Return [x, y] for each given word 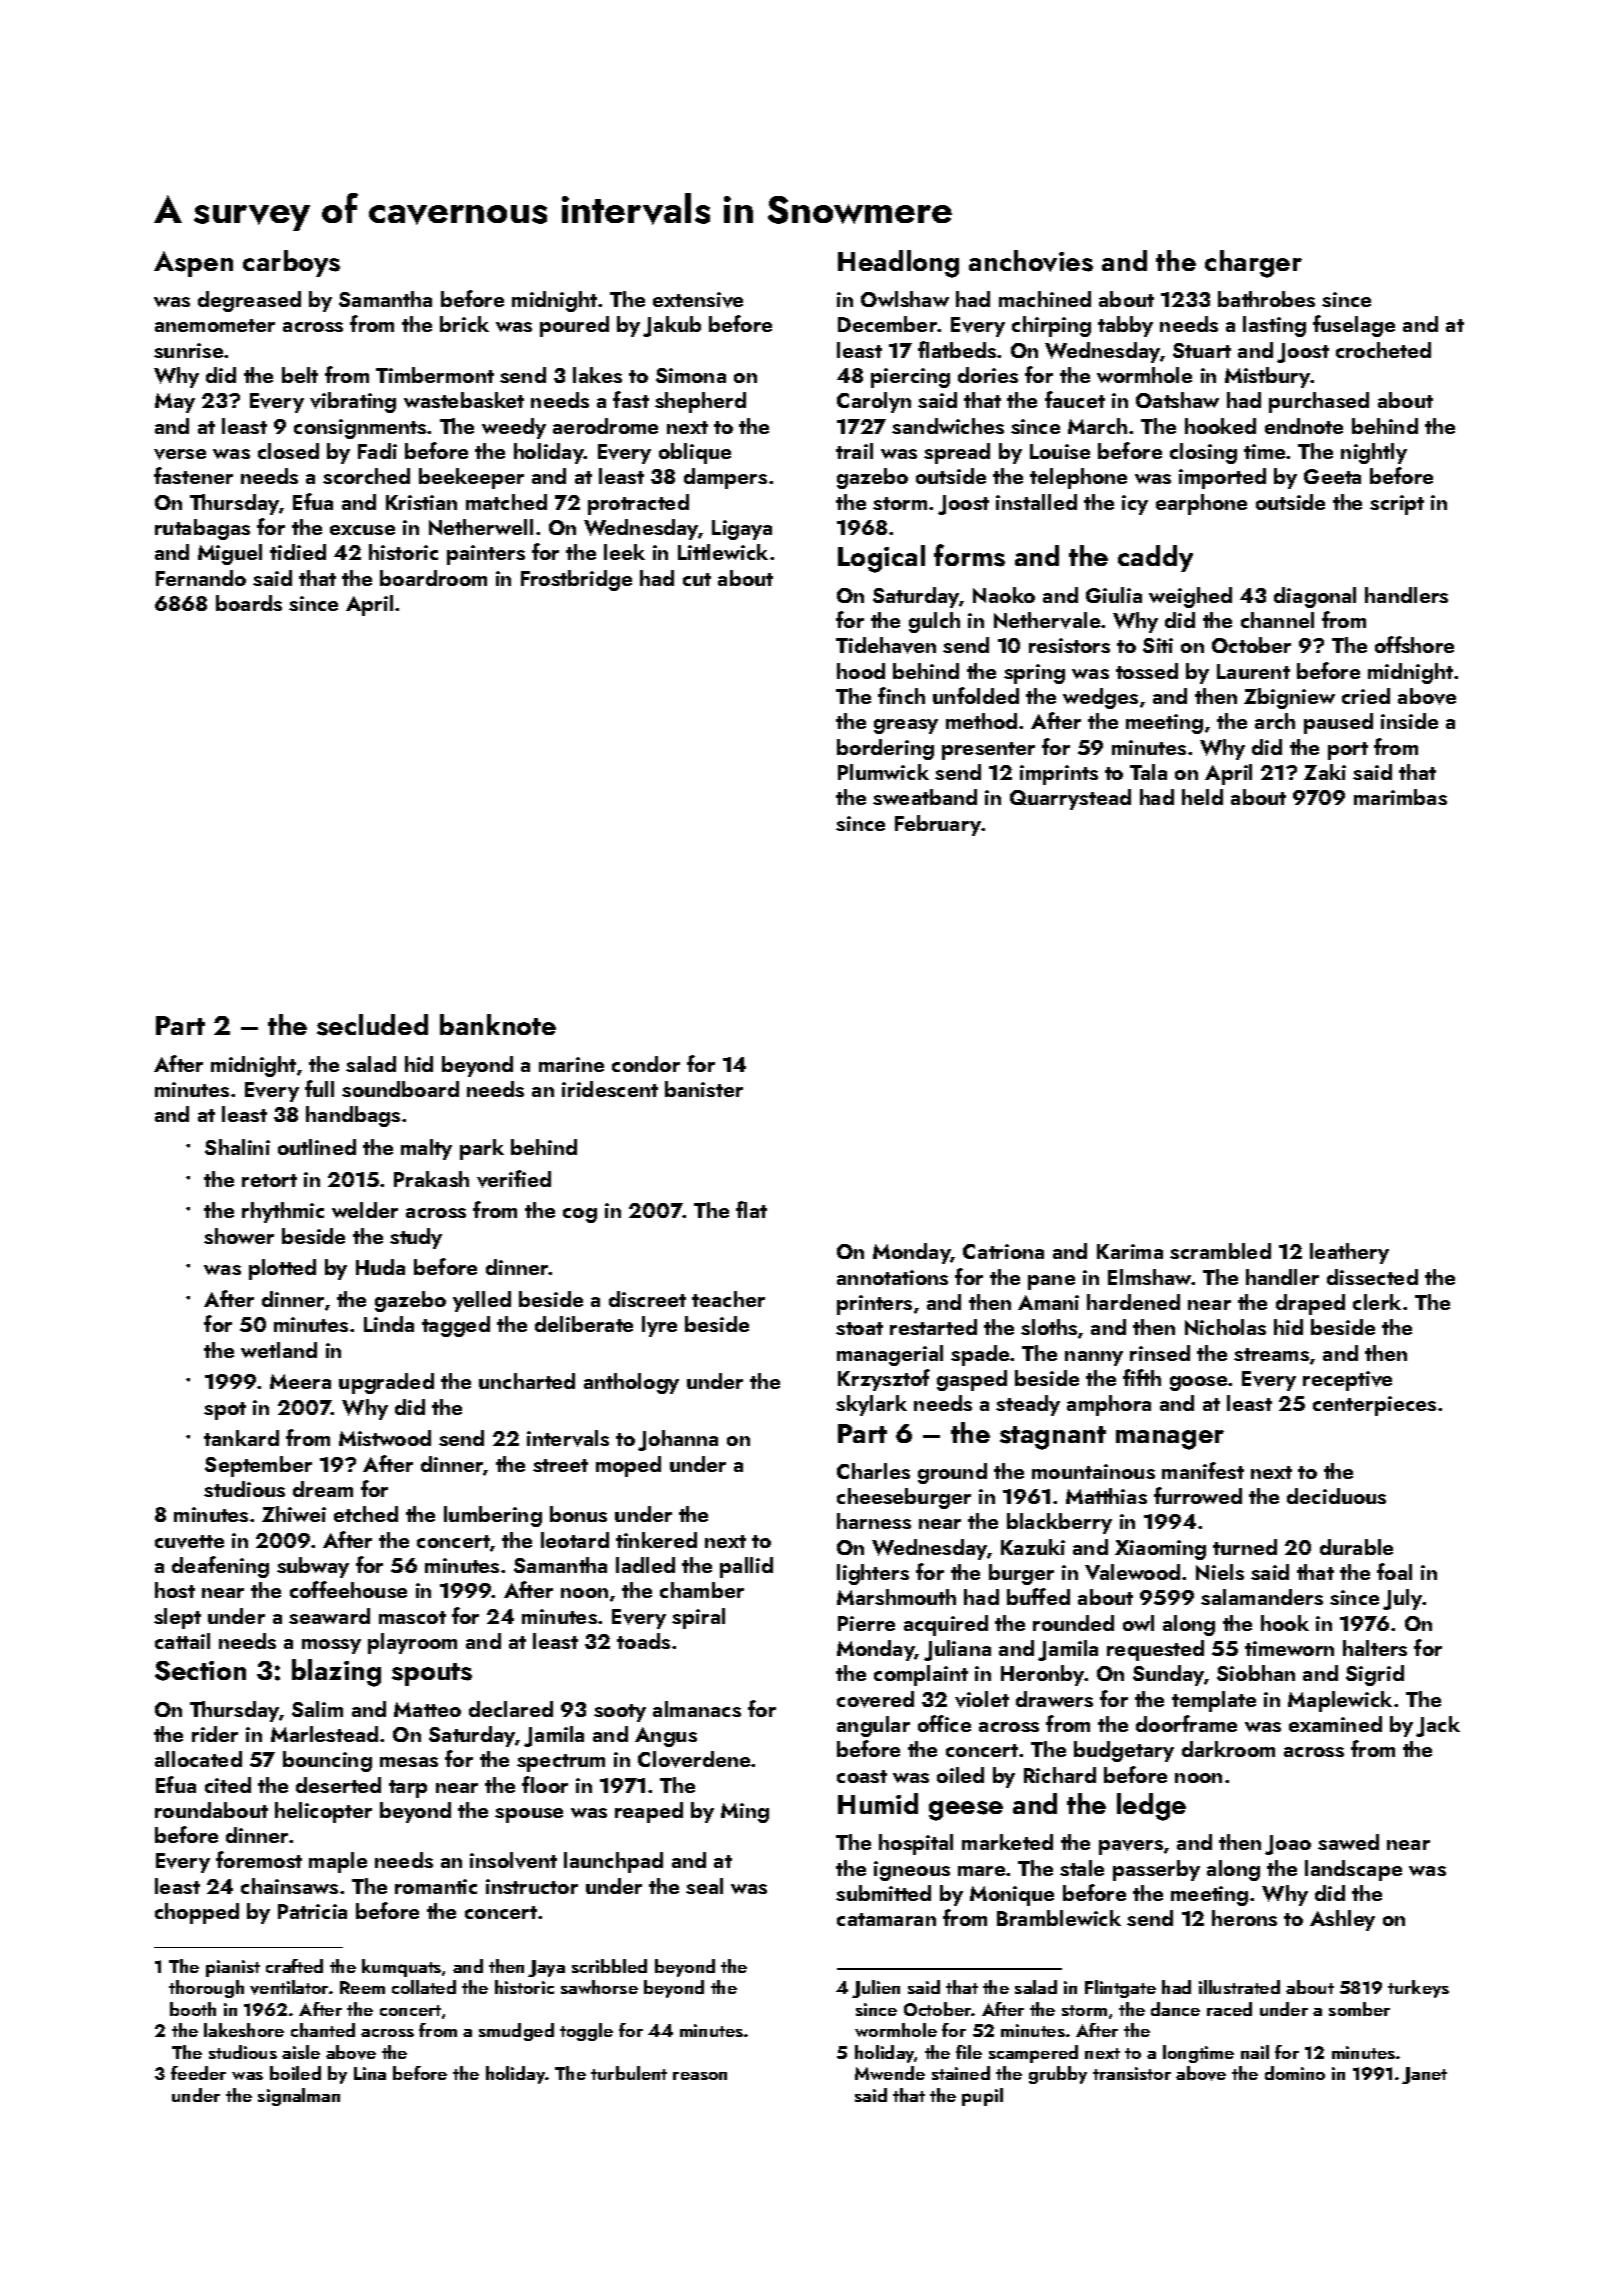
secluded [372, 1025]
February [938, 825]
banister [704, 1089]
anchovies [1031, 261]
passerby [1156, 1870]
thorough [206, 1989]
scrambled [1220, 1251]
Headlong [898, 264]
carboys [291, 263]
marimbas [1400, 797]
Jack [1438, 1726]
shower [239, 1236]
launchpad [613, 1862]
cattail [182, 1641]
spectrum [561, 1763]
